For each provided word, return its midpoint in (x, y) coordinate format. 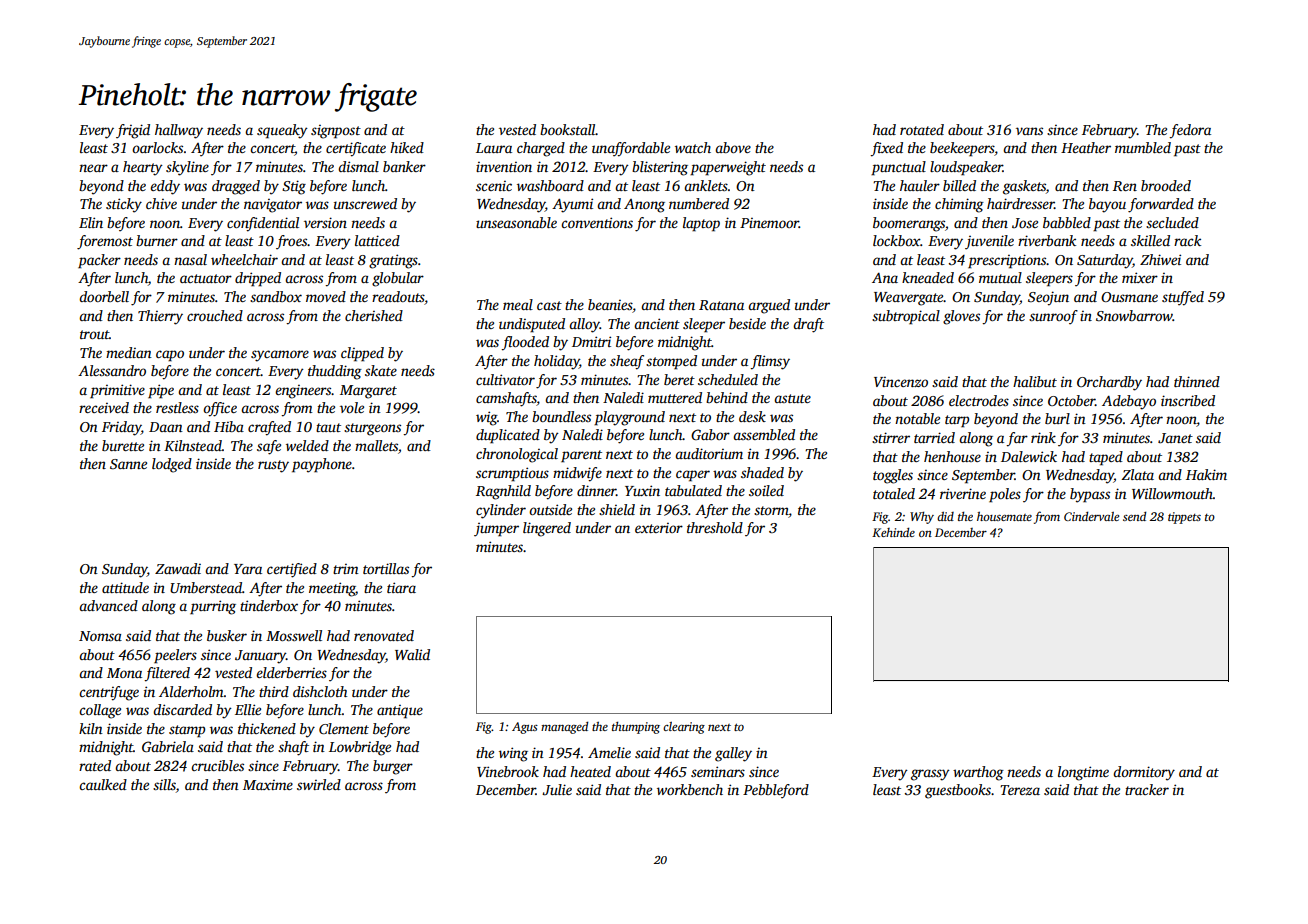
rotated (922, 129)
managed (564, 727)
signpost (336, 132)
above (733, 147)
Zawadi (178, 568)
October (1071, 400)
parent (581, 456)
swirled (319, 784)
